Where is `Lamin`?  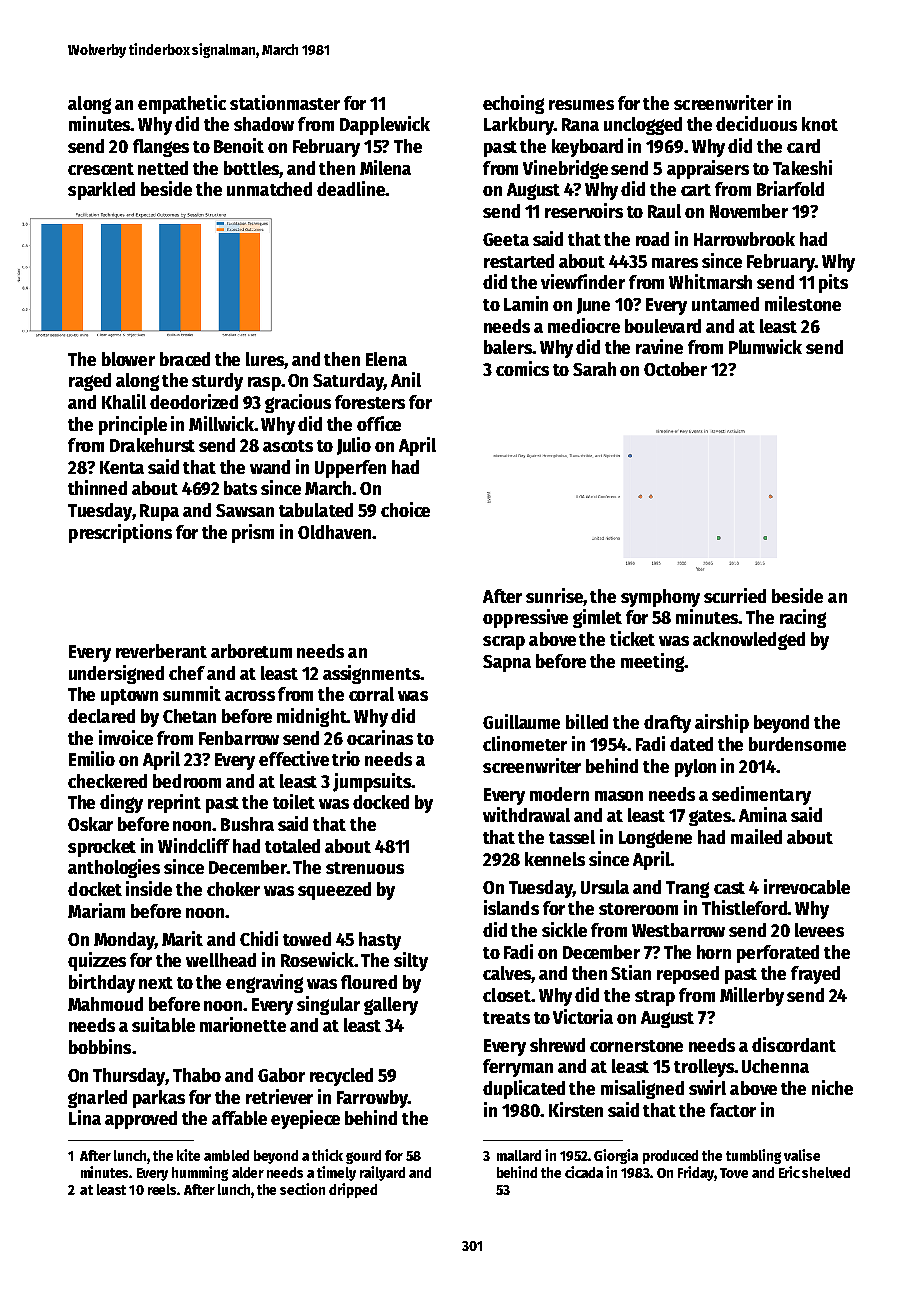
Lamin is located at coordinates (526, 303).
